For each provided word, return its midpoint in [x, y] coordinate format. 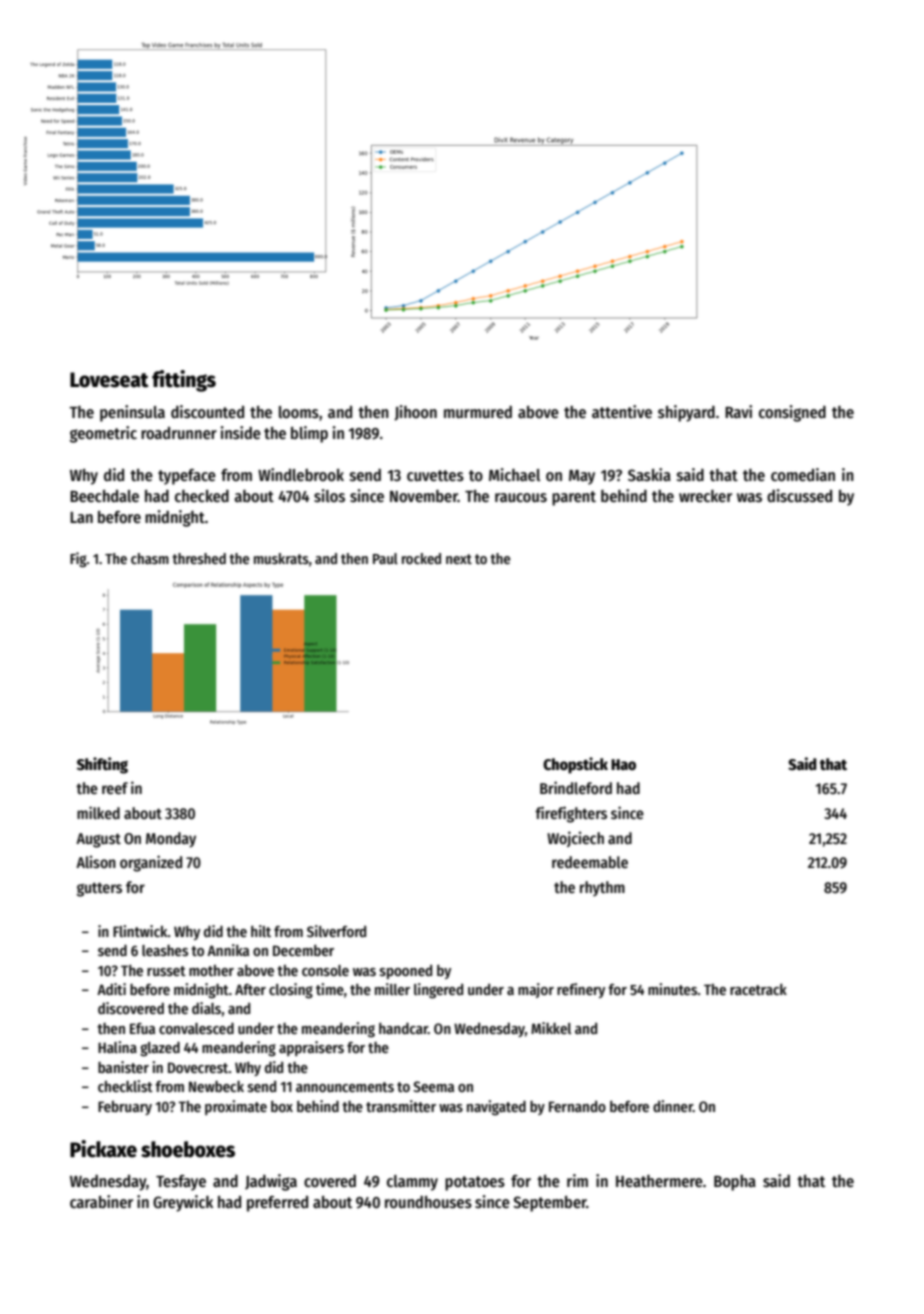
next [459, 559]
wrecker [705, 496]
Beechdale [104, 496]
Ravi [738, 411]
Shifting [102, 765]
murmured [478, 412]
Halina [117, 1047]
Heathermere [659, 1181]
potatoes [475, 1183]
